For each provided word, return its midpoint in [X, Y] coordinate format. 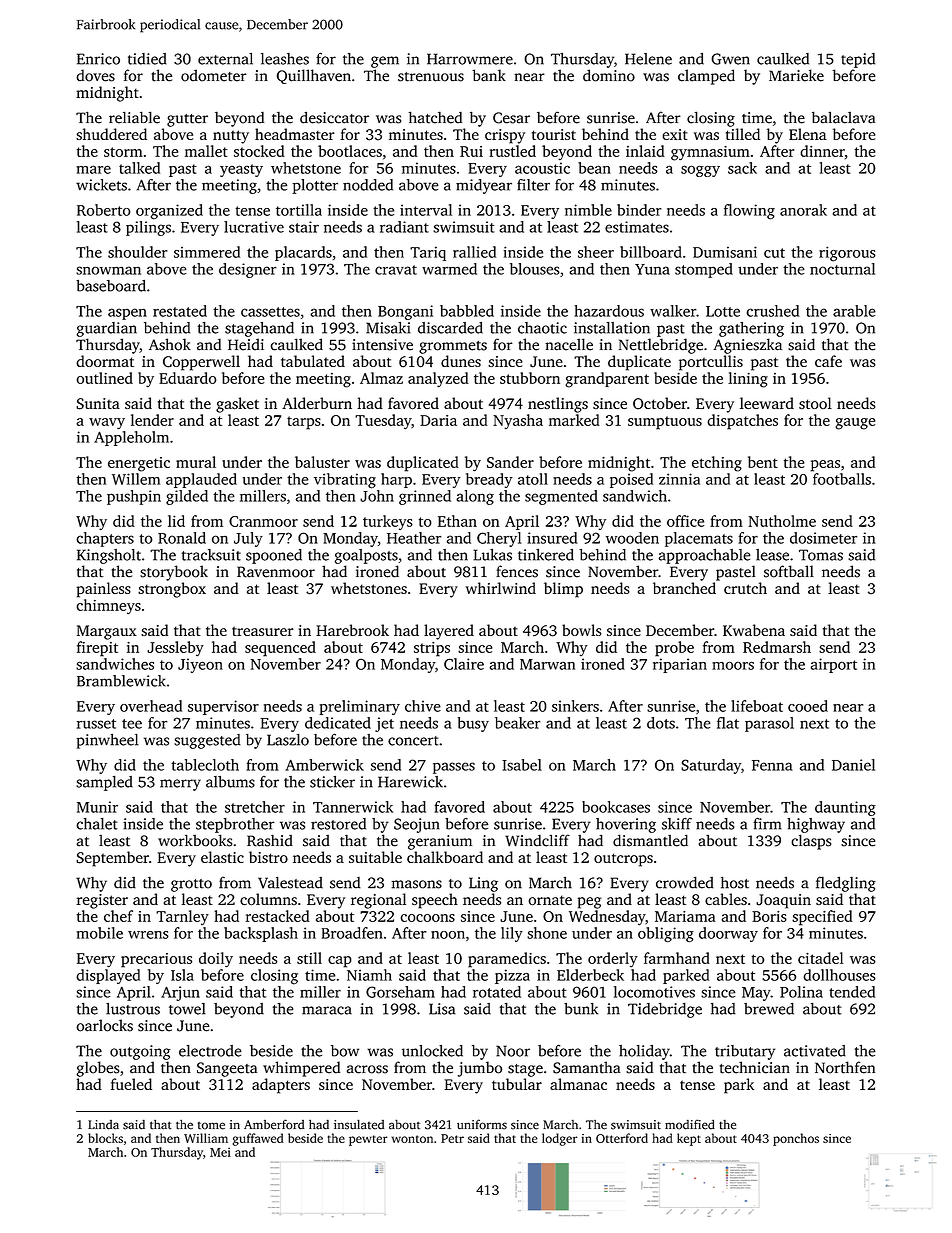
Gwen [731, 59]
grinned [425, 497]
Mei [220, 1152]
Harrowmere [470, 59]
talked [139, 168]
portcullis [711, 363]
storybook [174, 573]
